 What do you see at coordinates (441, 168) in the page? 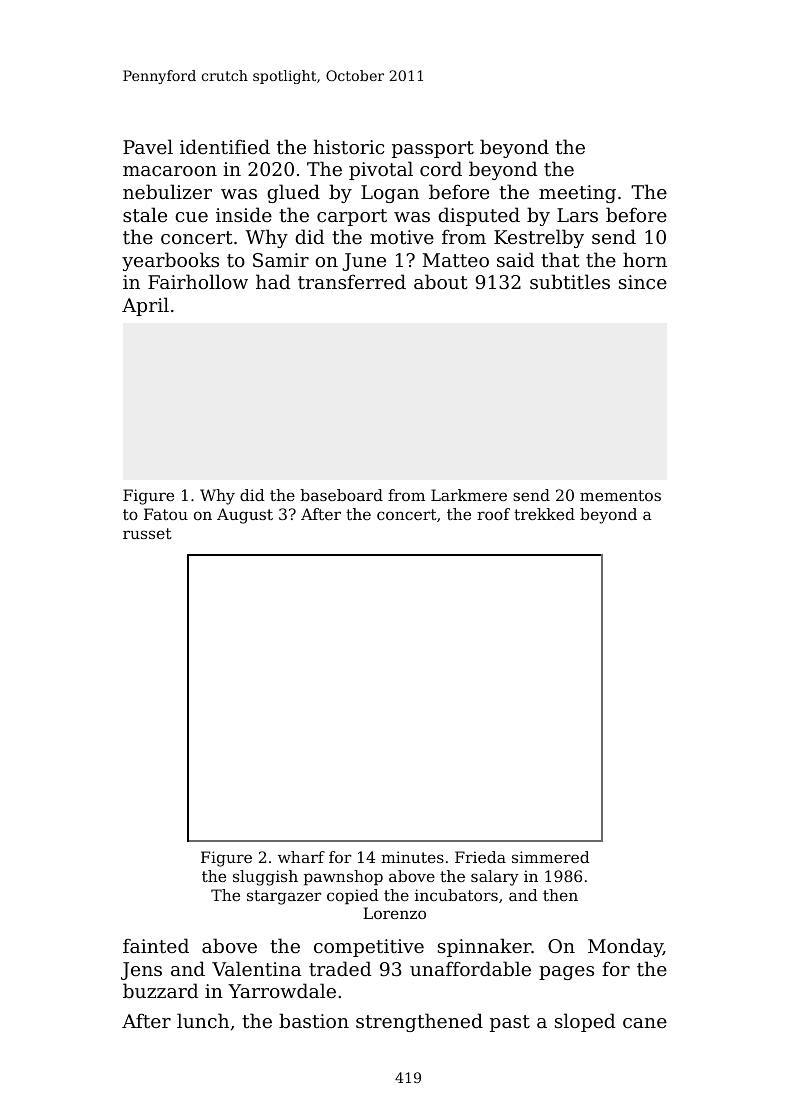
I see `cord` at bounding box center [441, 168].
